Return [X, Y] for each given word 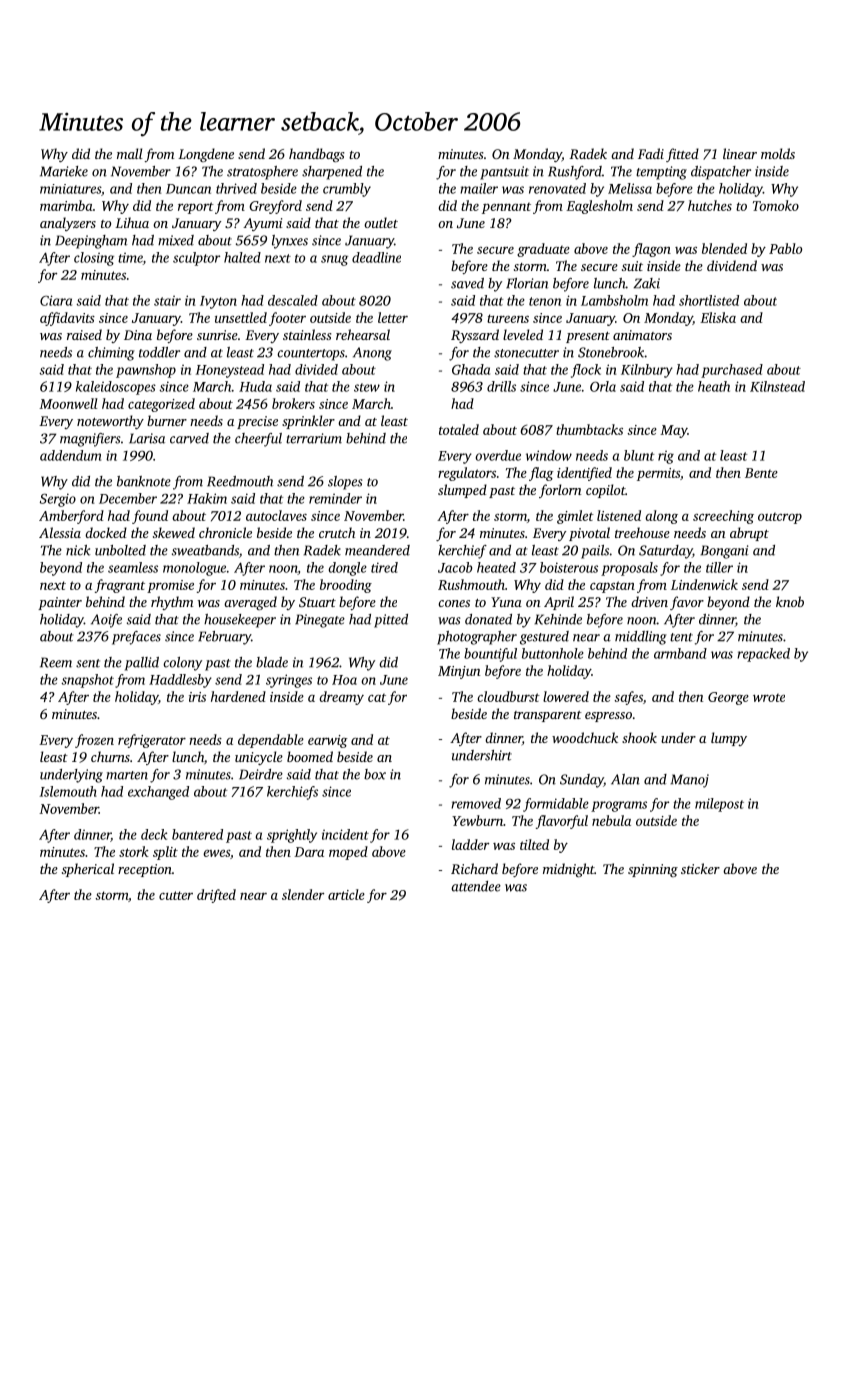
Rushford [575, 173]
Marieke [64, 171]
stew [367, 387]
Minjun [459, 672]
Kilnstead [777, 386]
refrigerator [152, 741]
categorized [161, 405]
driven [649, 601]
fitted [682, 155]
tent [681, 637]
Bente [761, 473]
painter [60, 603]
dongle [348, 569]
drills [501, 386]
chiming [111, 354]
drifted [216, 896]
